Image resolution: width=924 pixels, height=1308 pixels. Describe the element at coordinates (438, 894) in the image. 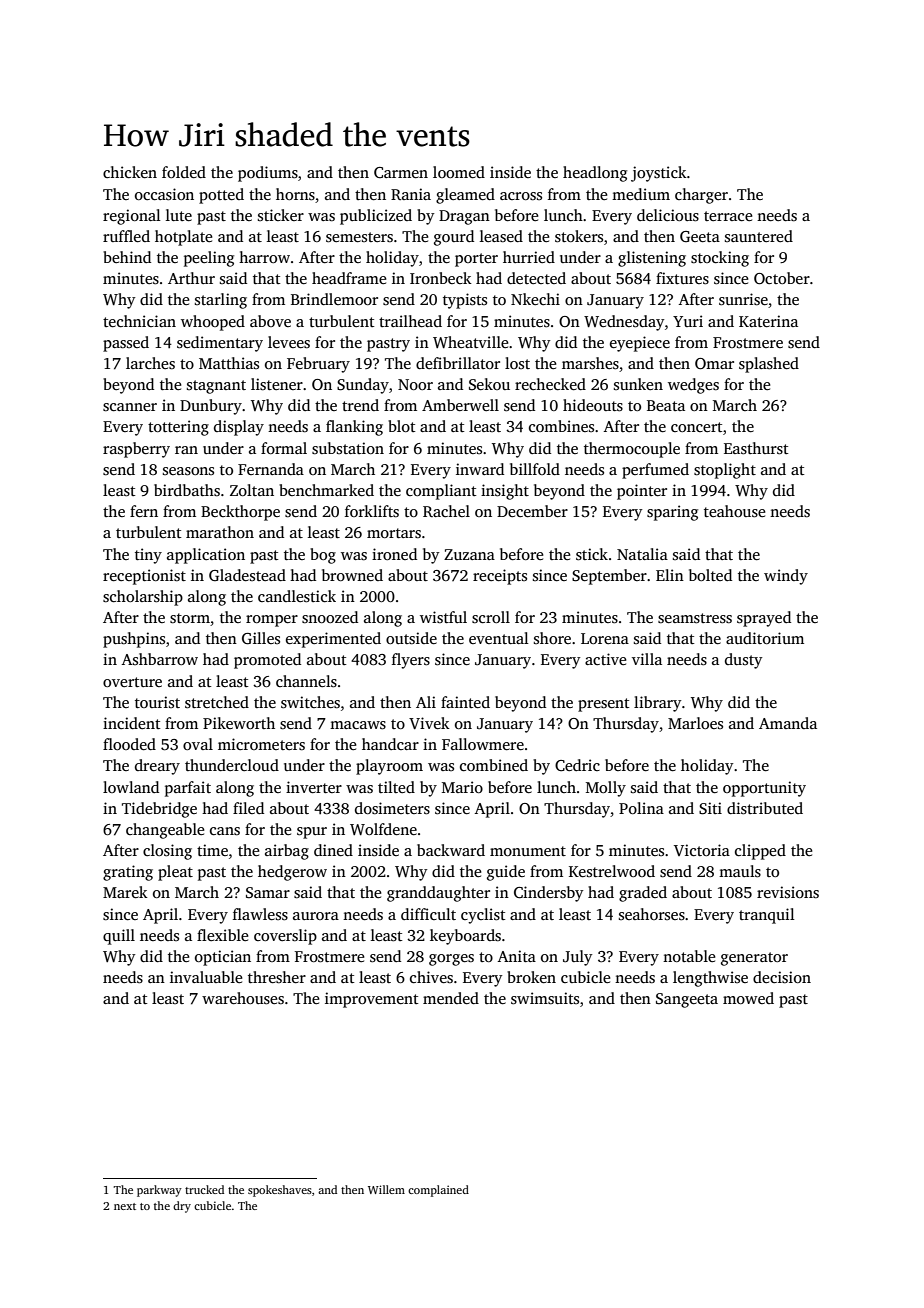

I see `granddaughter` at that location.
